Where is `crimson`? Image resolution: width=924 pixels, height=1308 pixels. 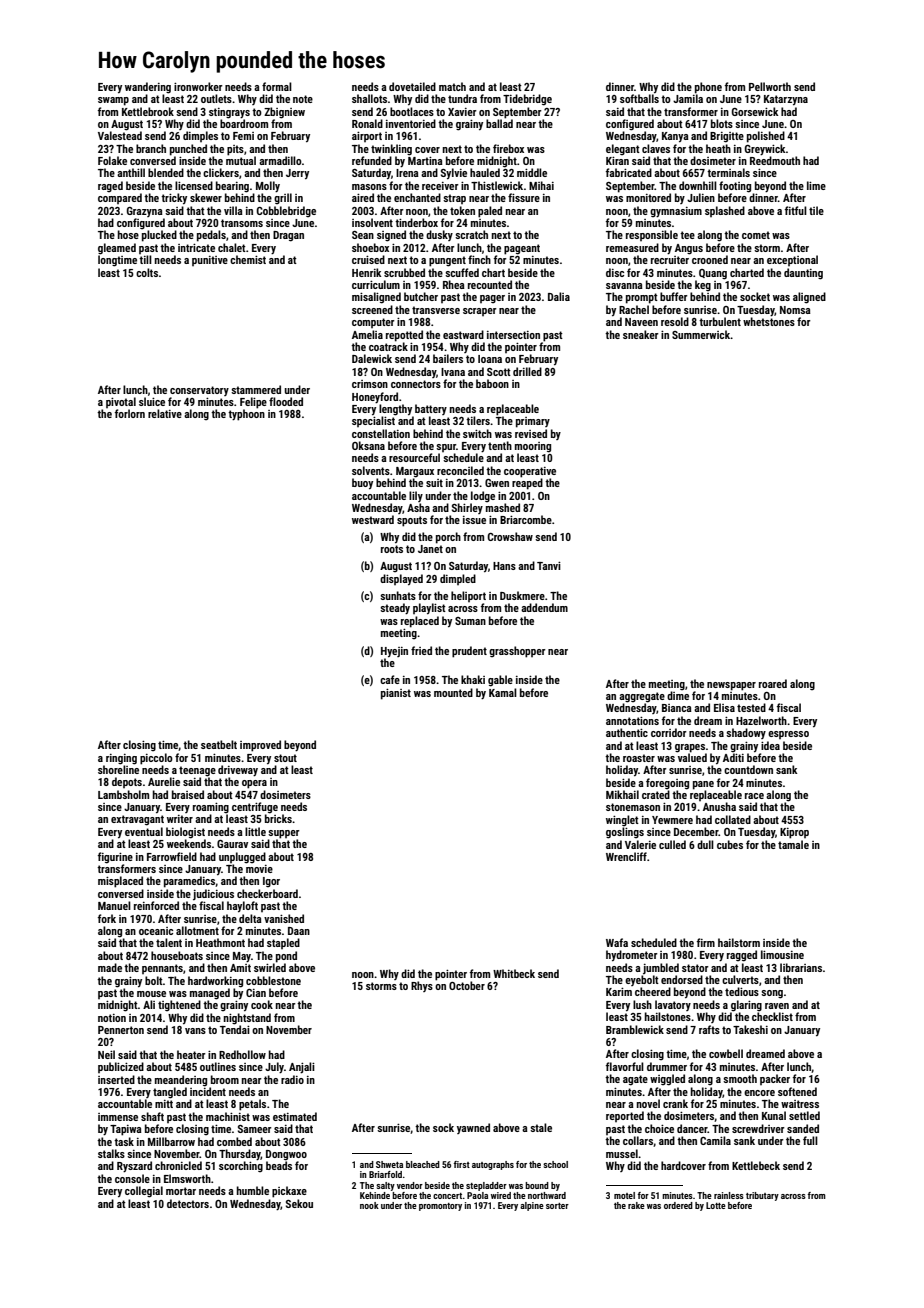
crimson is located at coordinates (370, 384).
